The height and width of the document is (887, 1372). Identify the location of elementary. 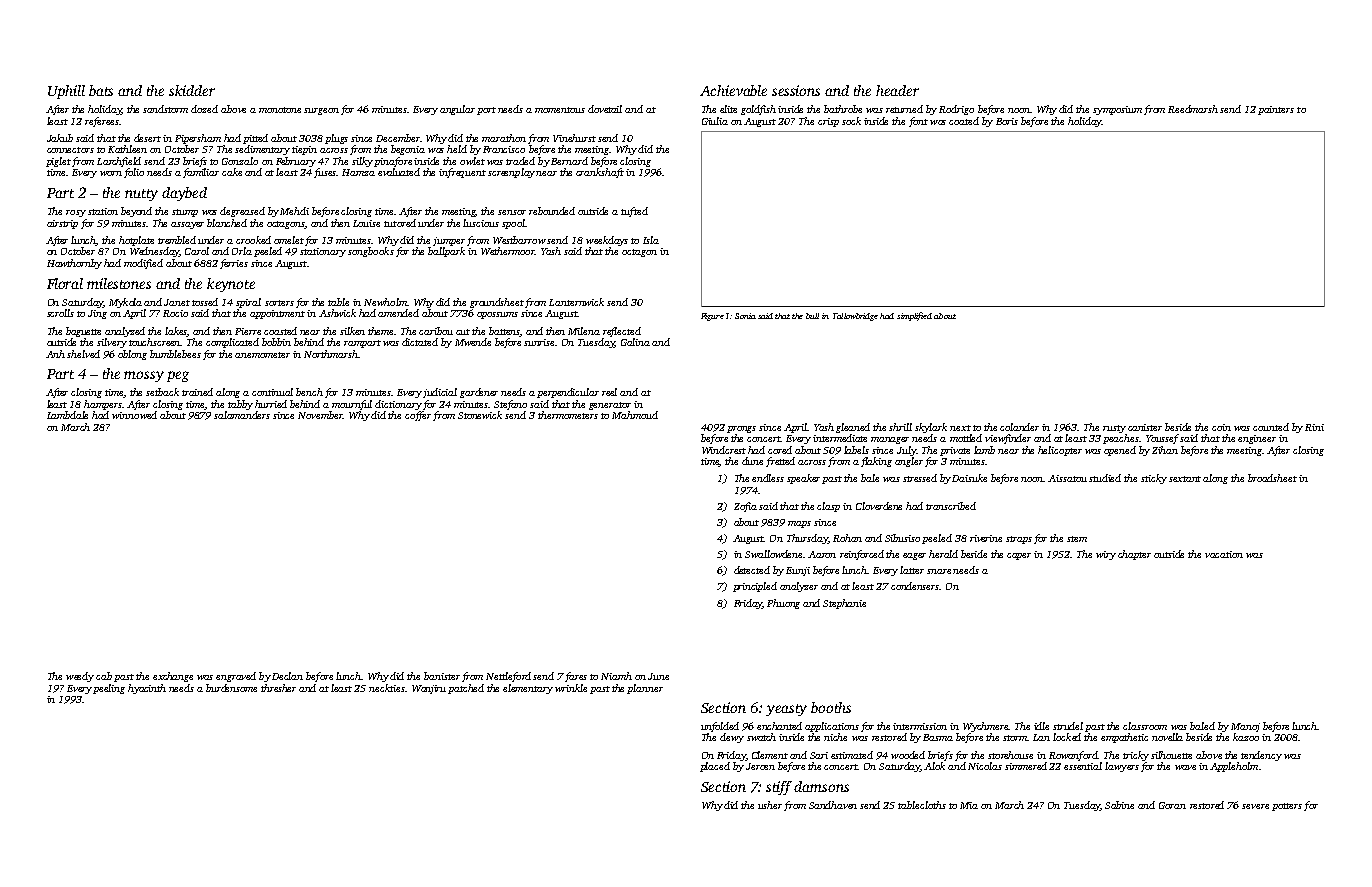
(528, 689).
